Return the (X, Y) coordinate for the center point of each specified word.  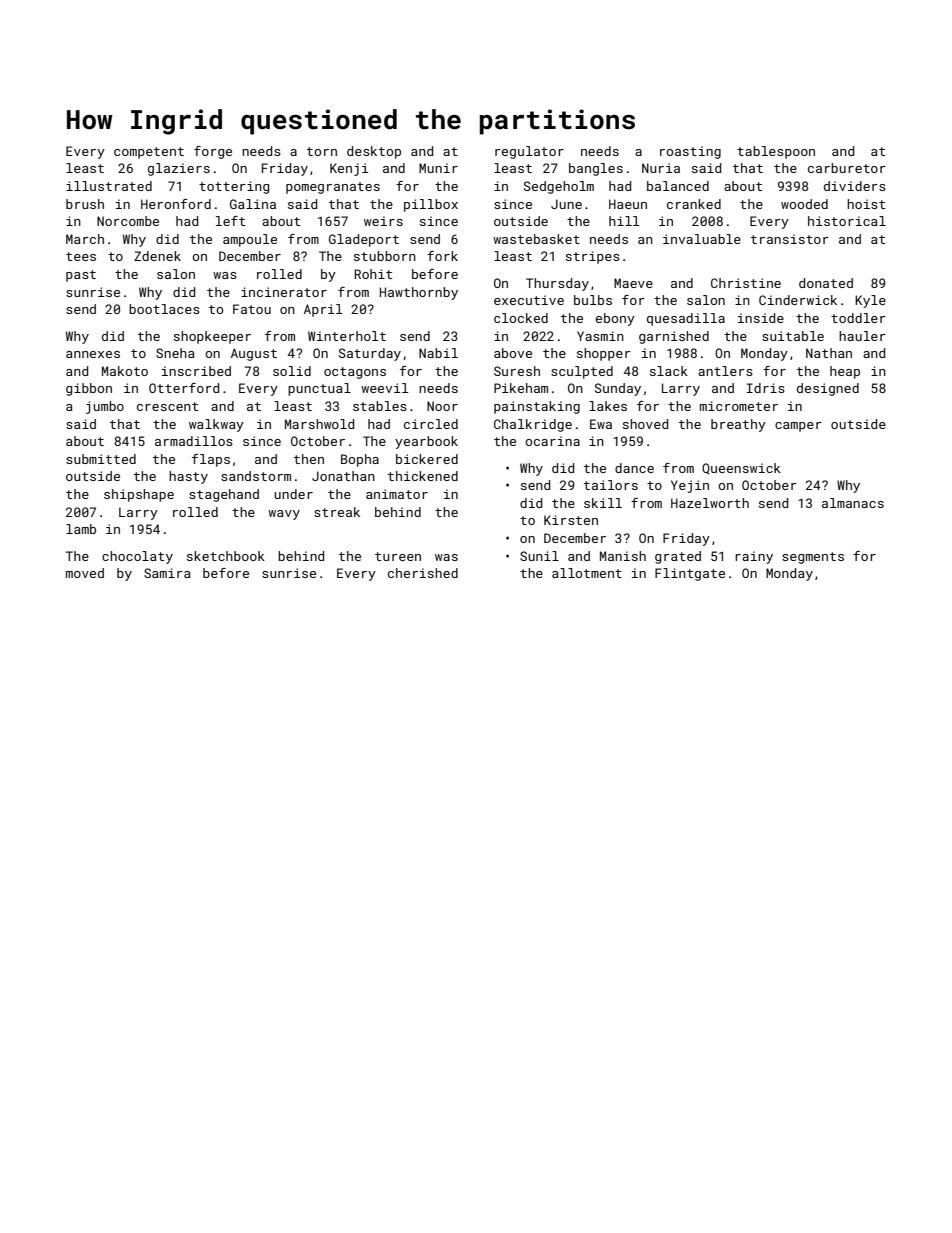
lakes (608, 406)
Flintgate (690, 574)
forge (213, 152)
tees (81, 256)
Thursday (557, 284)
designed (828, 389)
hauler (862, 336)
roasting (690, 152)
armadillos (194, 441)
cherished (423, 573)
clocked (521, 318)
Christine (746, 283)
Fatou (252, 309)
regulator (529, 152)
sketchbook (226, 556)
